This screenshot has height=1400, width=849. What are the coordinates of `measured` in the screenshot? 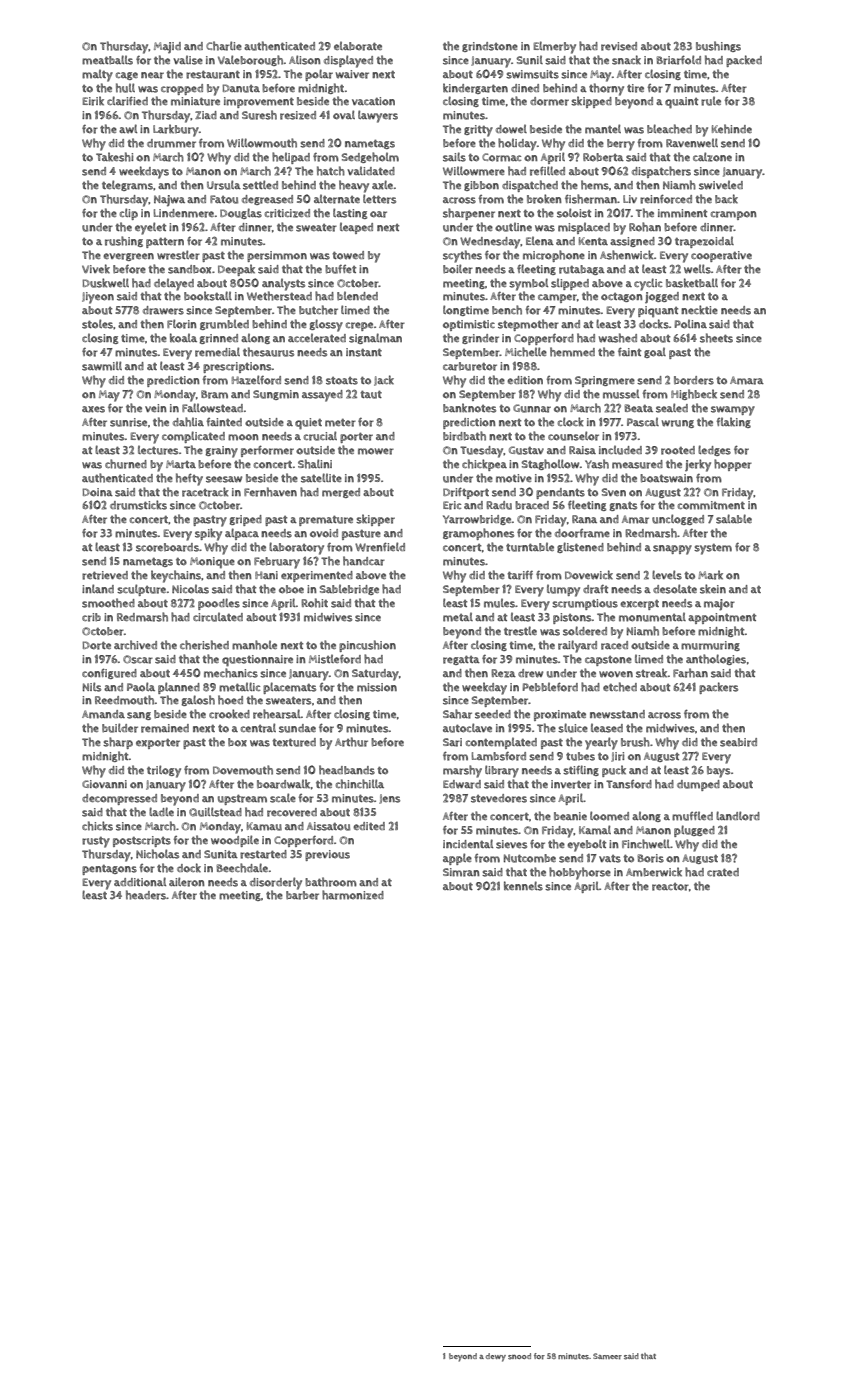 It's located at (637, 464).
